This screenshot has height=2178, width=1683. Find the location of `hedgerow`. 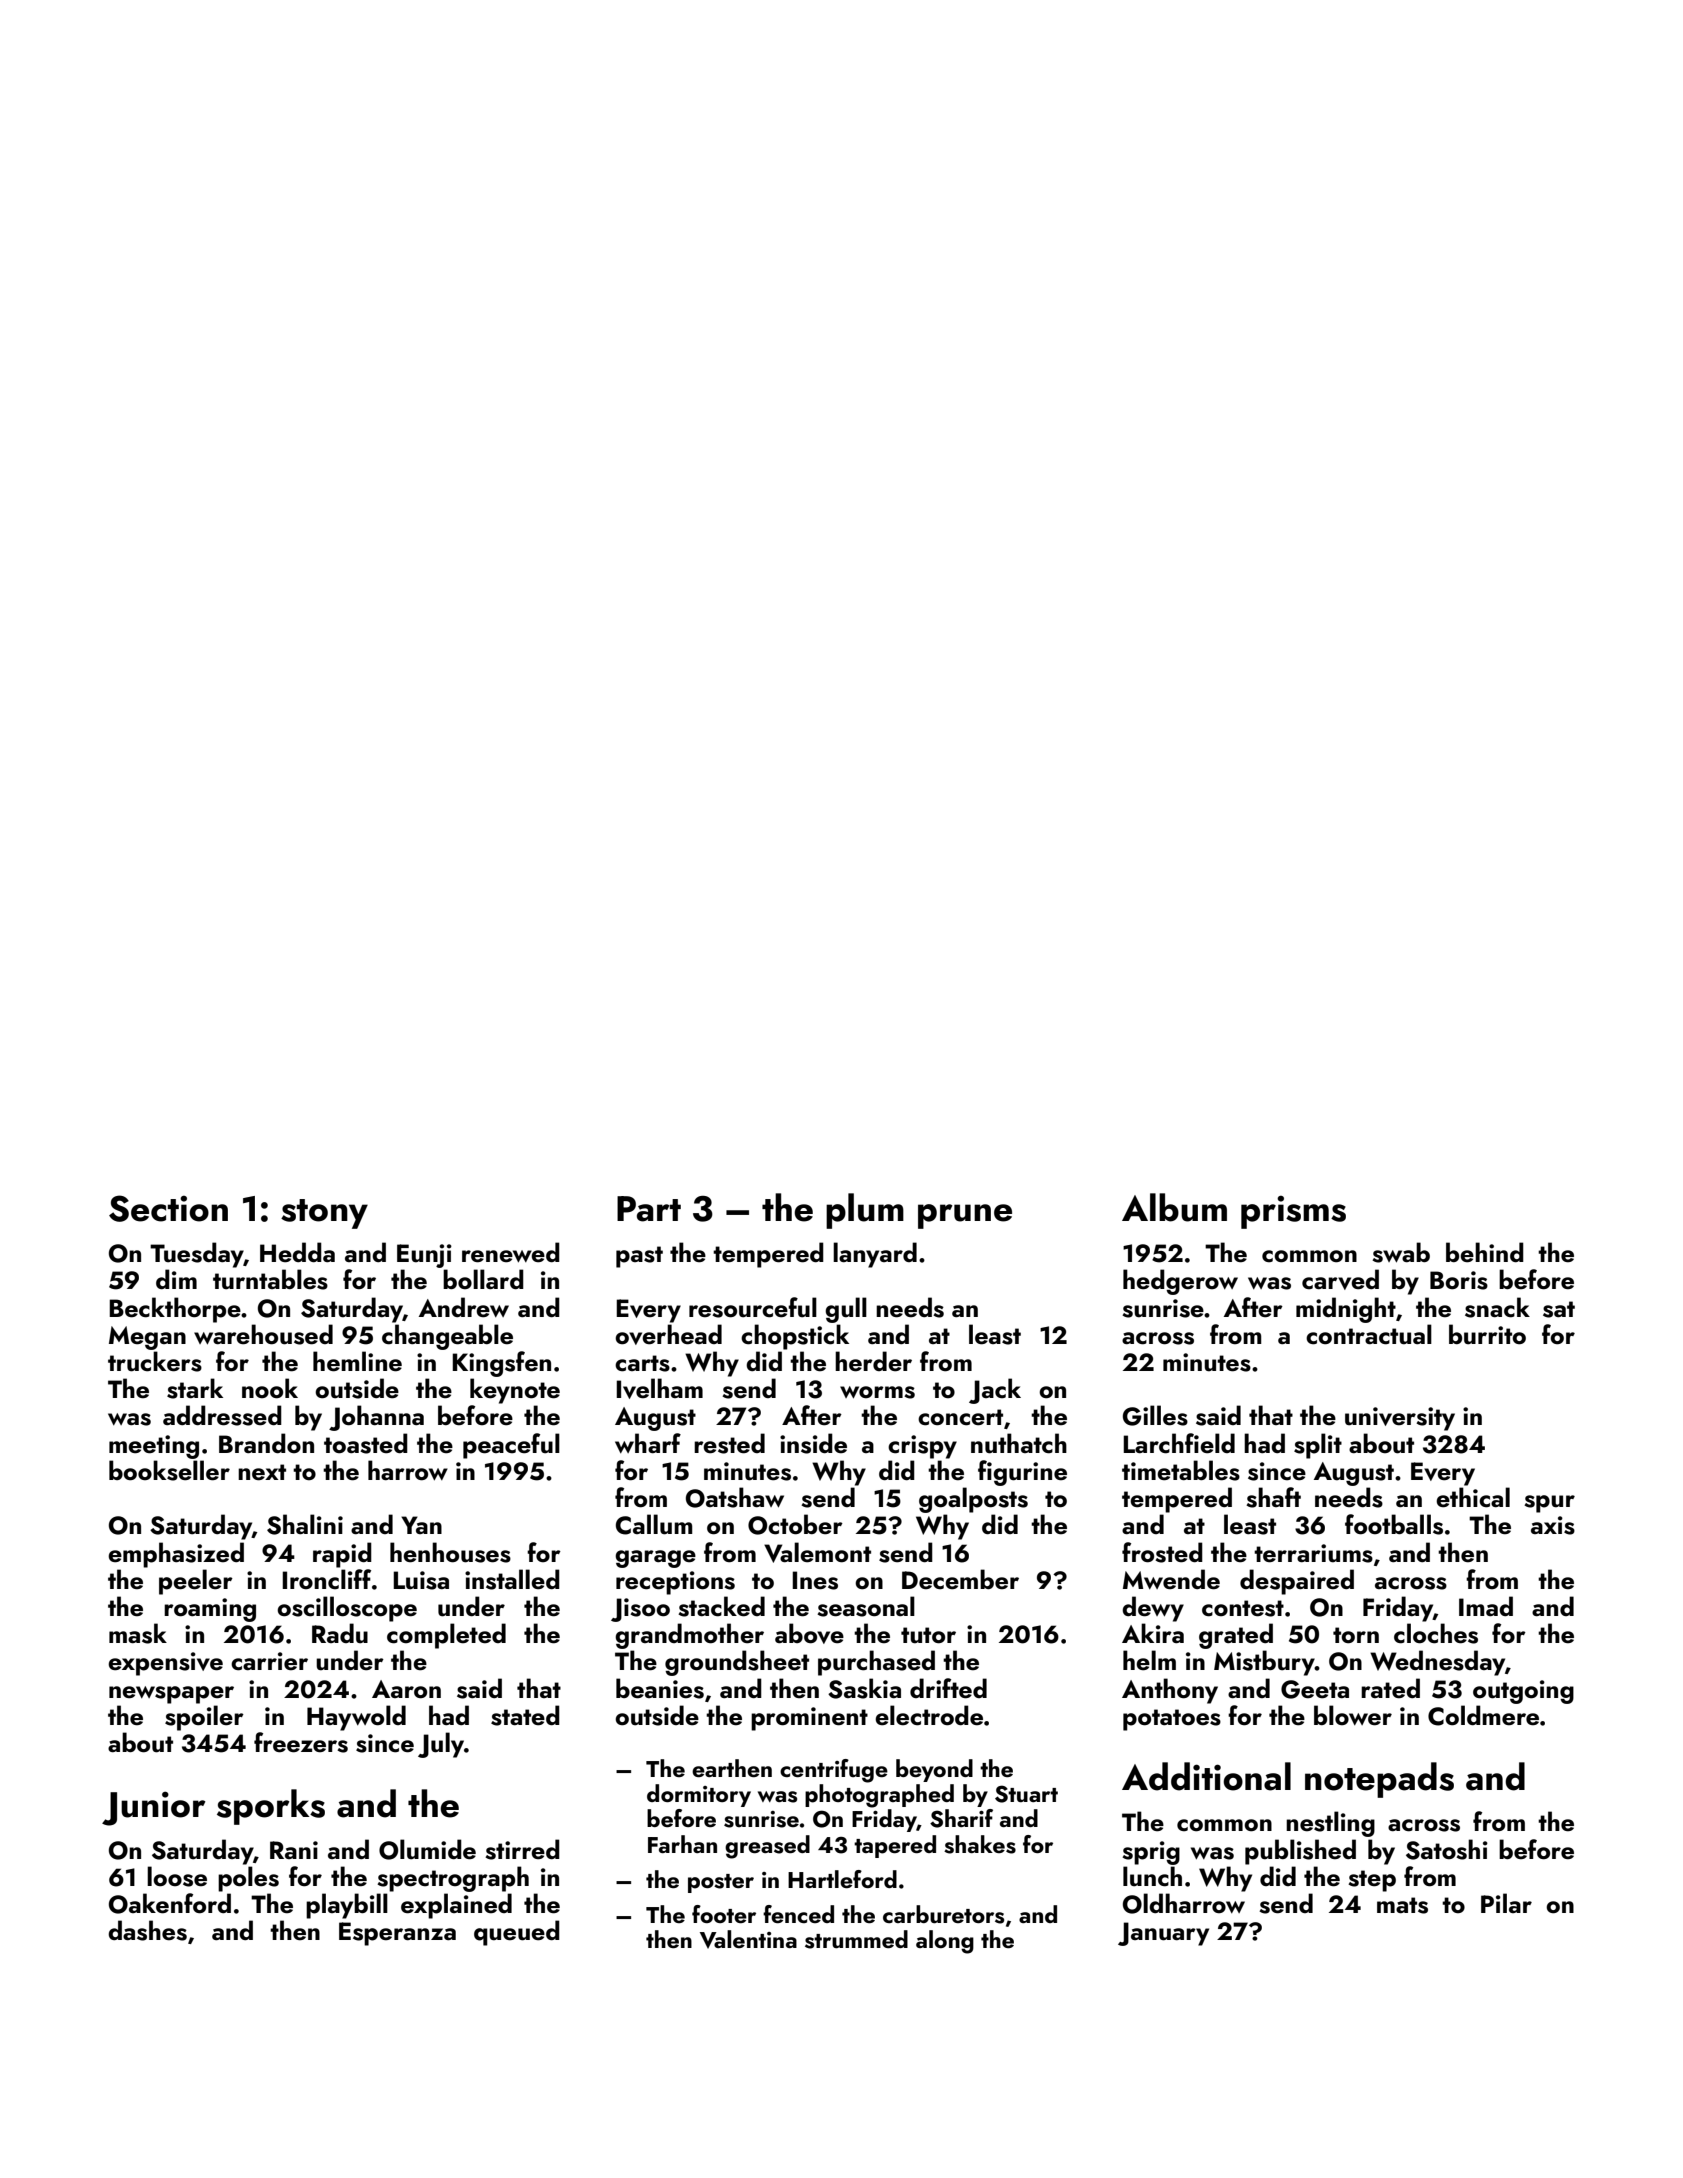

hedgerow is located at coordinates (1180, 1282).
